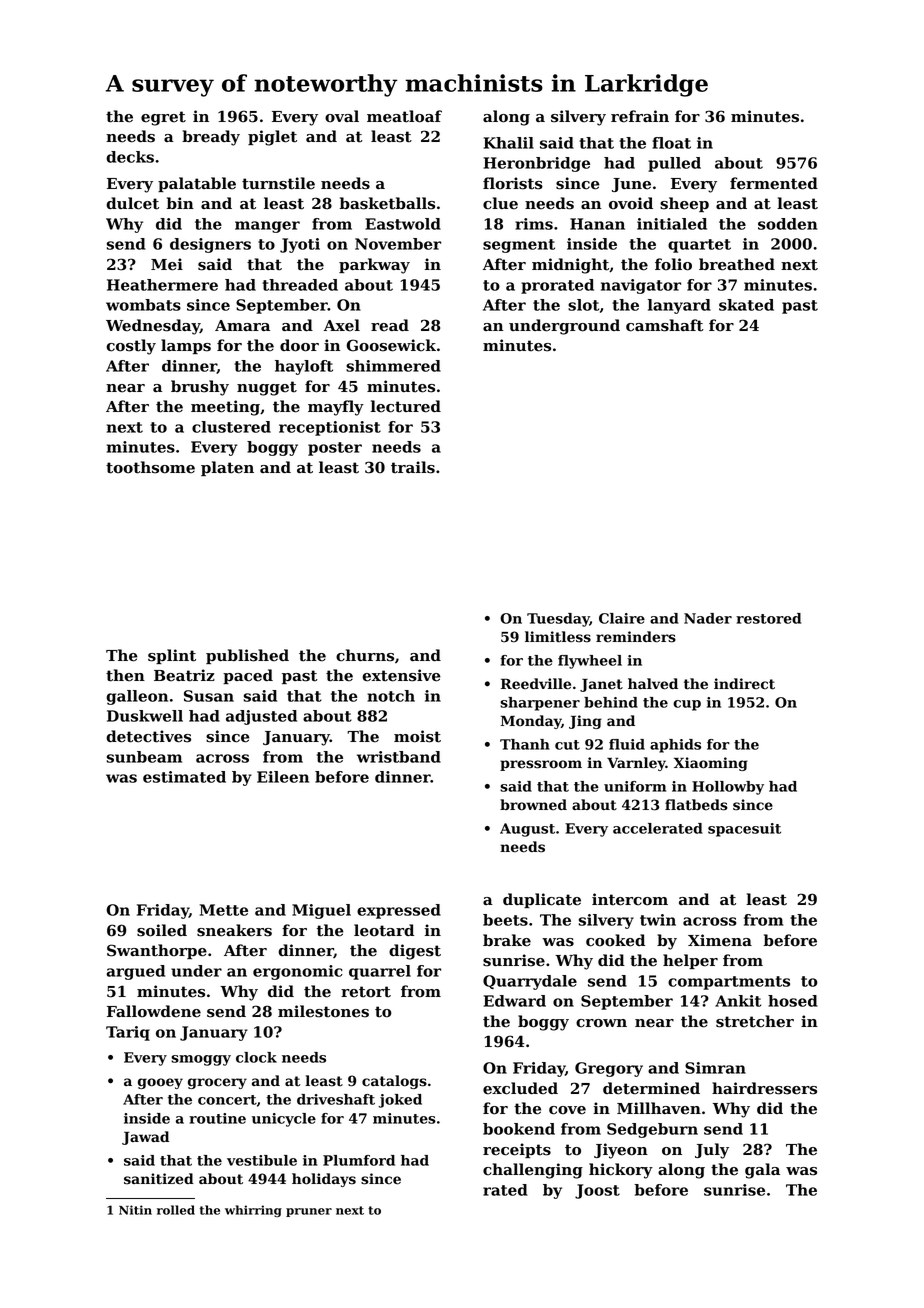 This document has width=924, height=1308. Describe the element at coordinates (167, 264) in the document. I see `Mei` at that location.
